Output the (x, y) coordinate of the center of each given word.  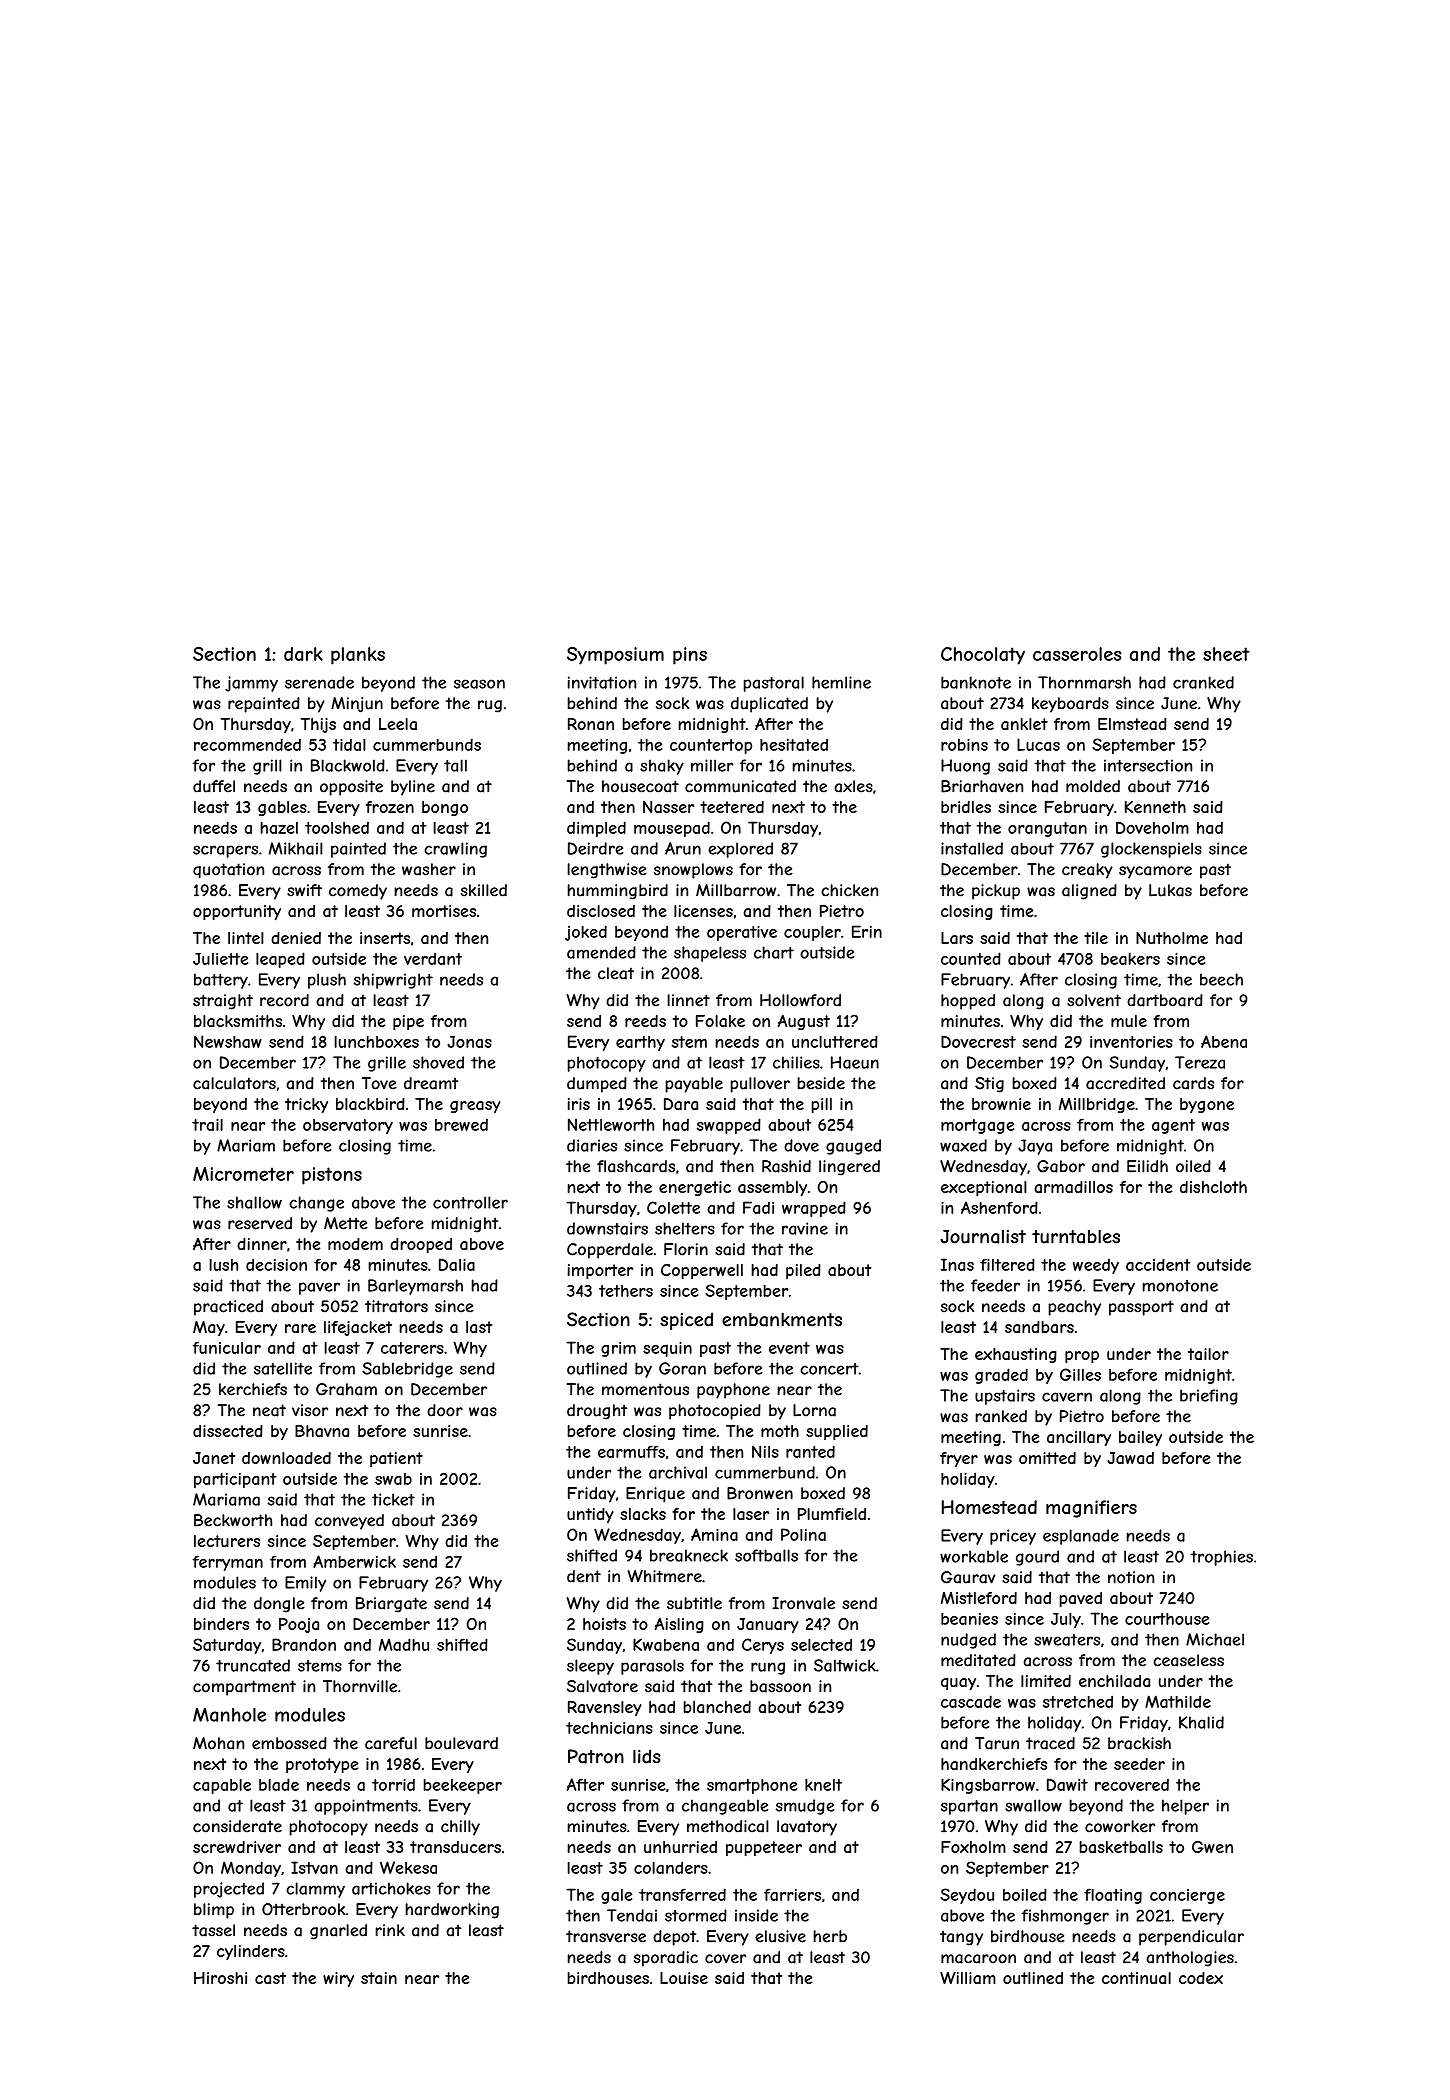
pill (822, 1105)
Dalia (457, 1264)
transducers (455, 1847)
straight (223, 1002)
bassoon (780, 1686)
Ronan (591, 724)
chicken (849, 890)
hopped (968, 1002)
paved (1081, 1599)
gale (616, 1896)
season (479, 684)
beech (1221, 979)
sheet (1226, 654)
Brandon (304, 1644)
